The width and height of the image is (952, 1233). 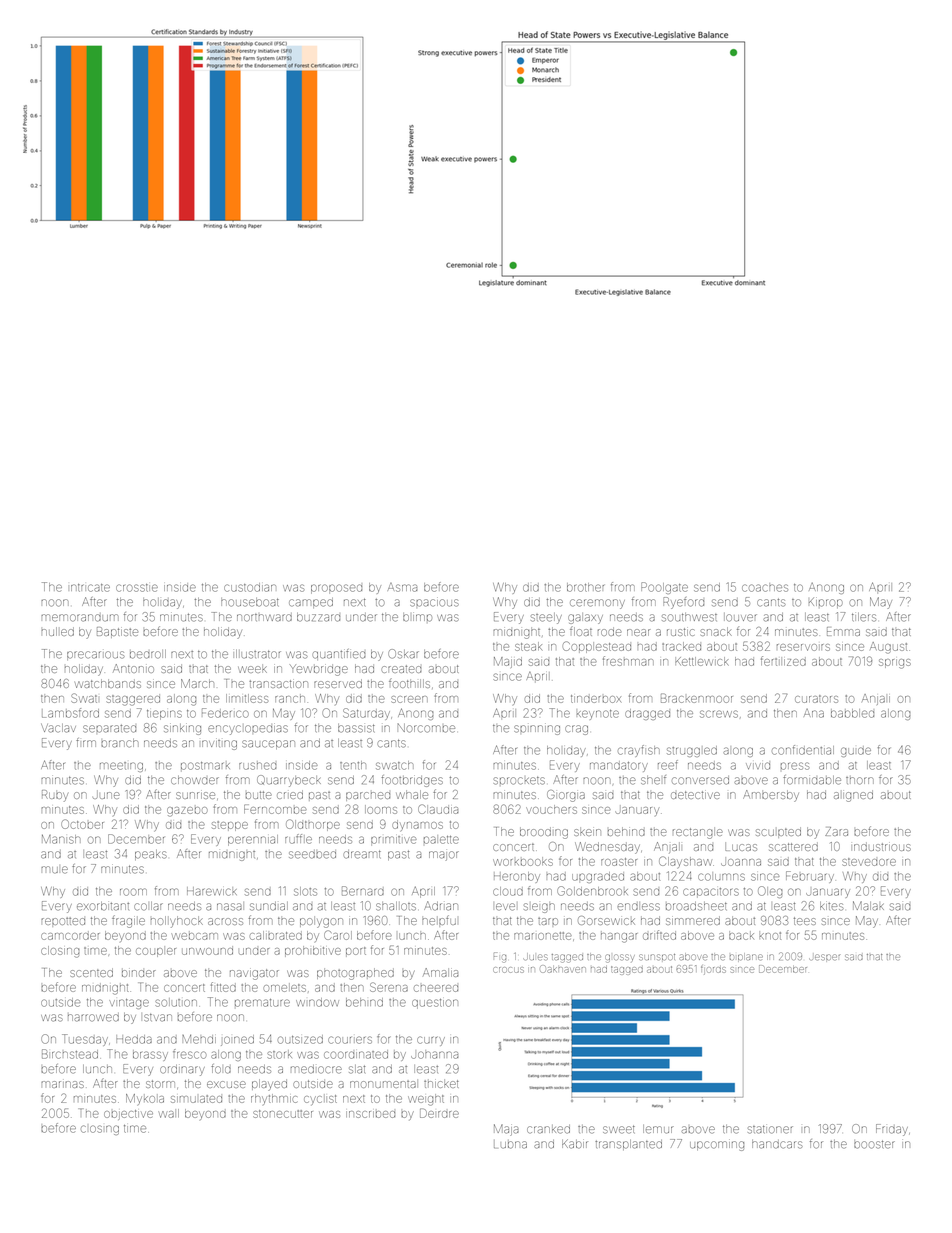 What do you see at coordinates (864, 617) in the image?
I see `tilers` at bounding box center [864, 617].
